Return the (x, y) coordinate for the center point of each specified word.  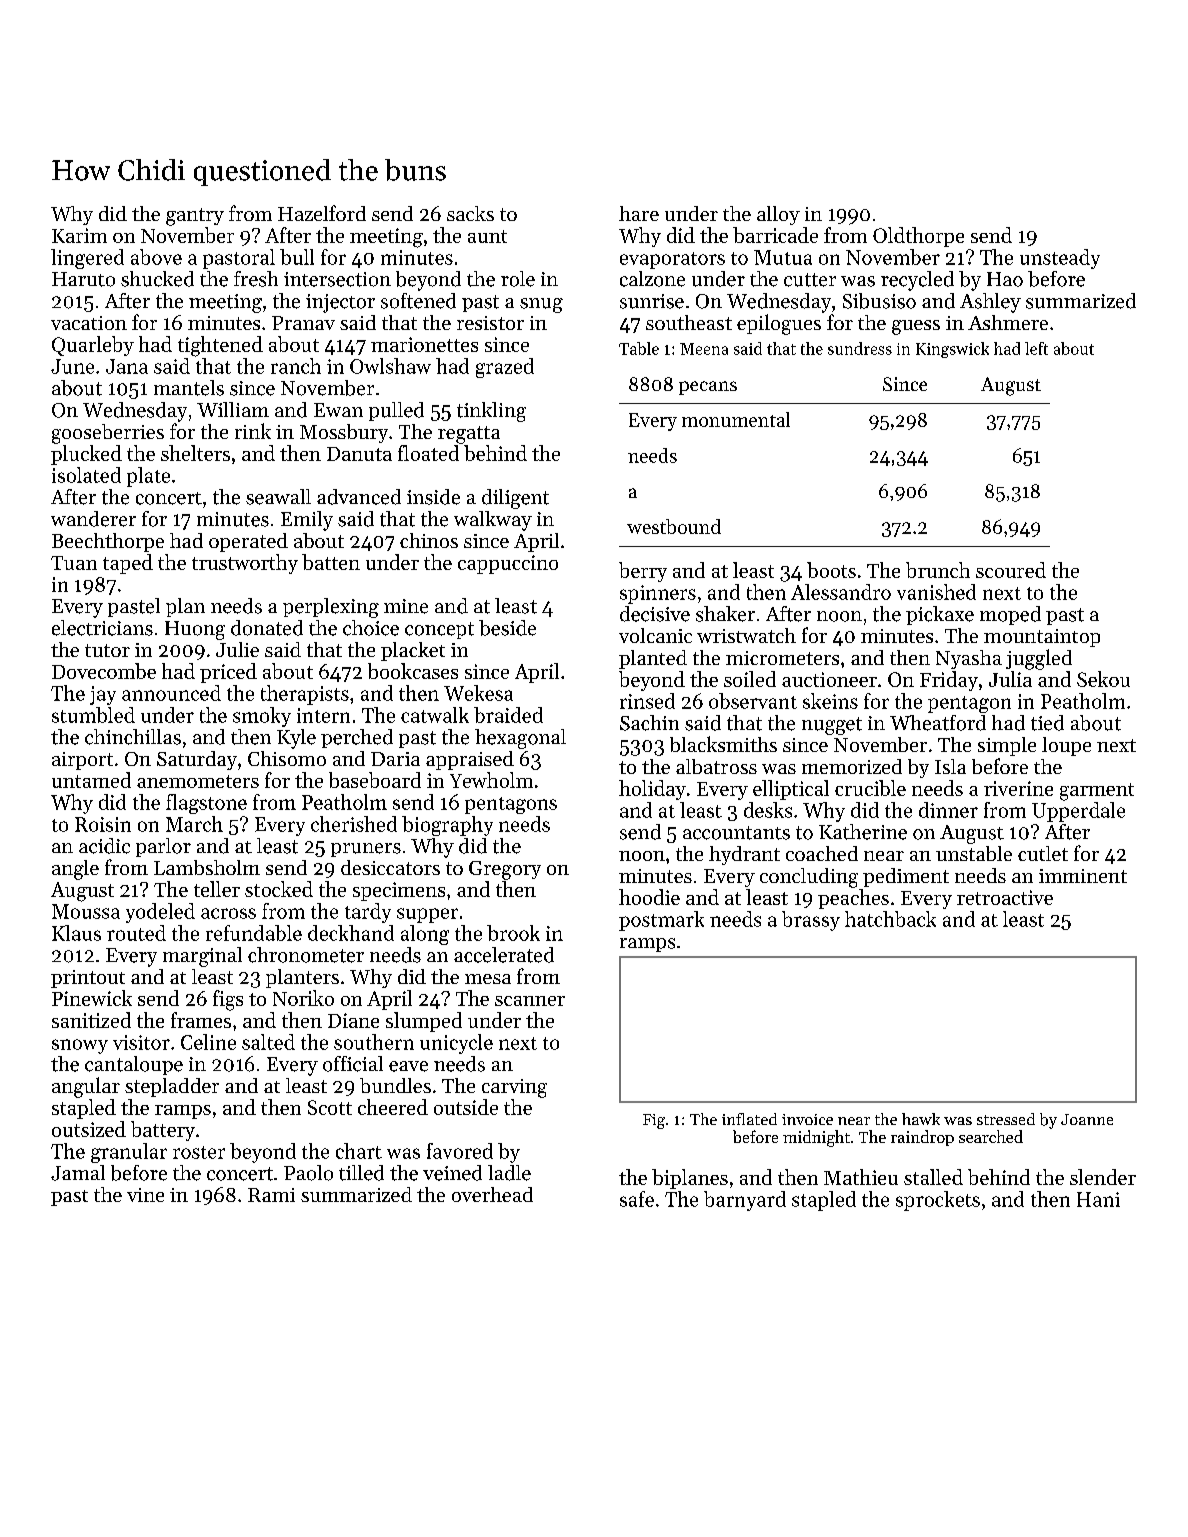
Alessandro (841, 592)
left (1036, 348)
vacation (89, 323)
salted (268, 1042)
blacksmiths (723, 744)
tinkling (491, 412)
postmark (661, 921)
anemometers (198, 781)
